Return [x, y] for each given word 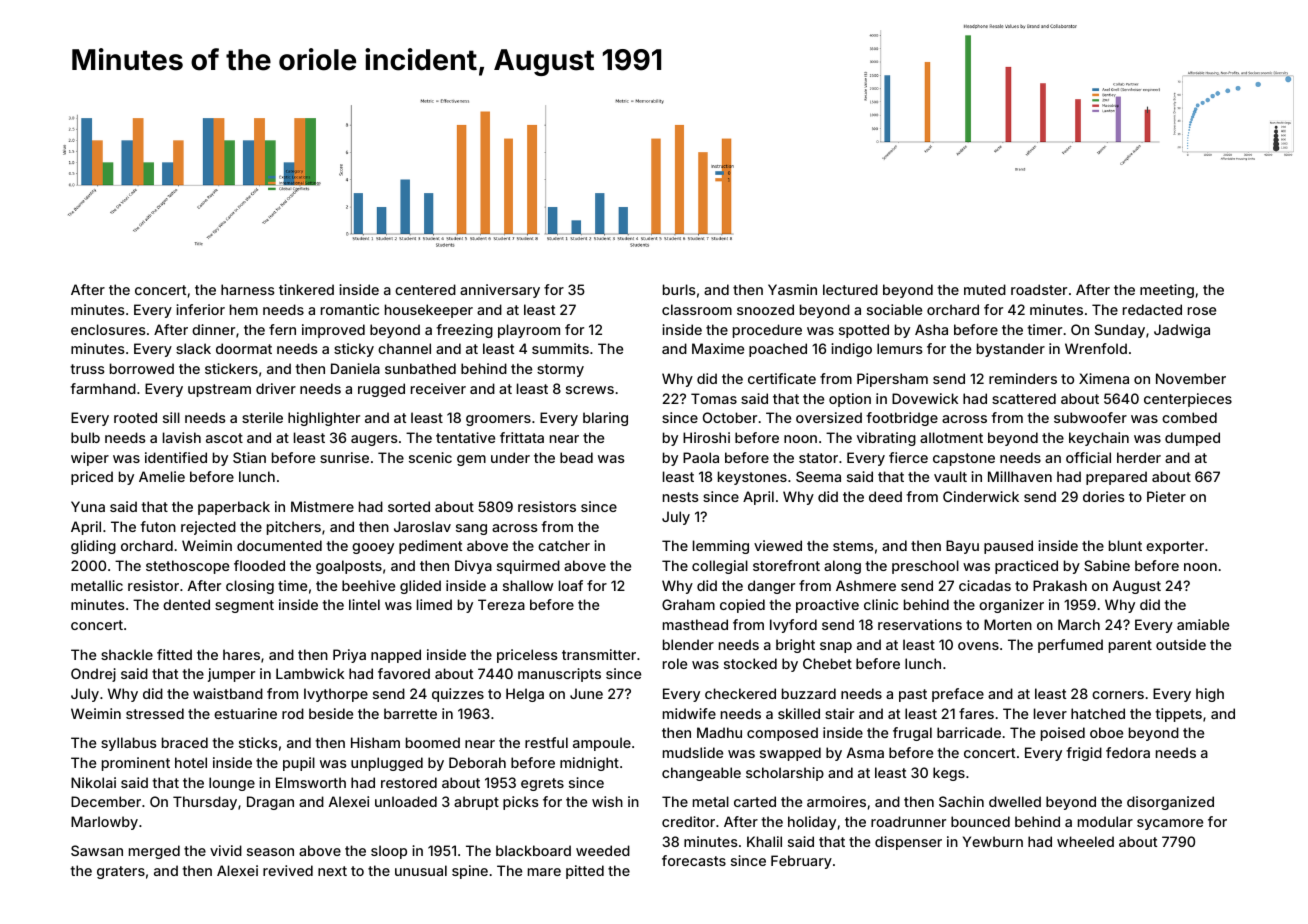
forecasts [694, 860]
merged [154, 852]
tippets [1178, 715]
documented [279, 545]
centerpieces [1188, 400]
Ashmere [866, 585]
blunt [1125, 545]
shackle [127, 654]
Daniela [355, 368]
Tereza [501, 604]
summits [560, 348]
